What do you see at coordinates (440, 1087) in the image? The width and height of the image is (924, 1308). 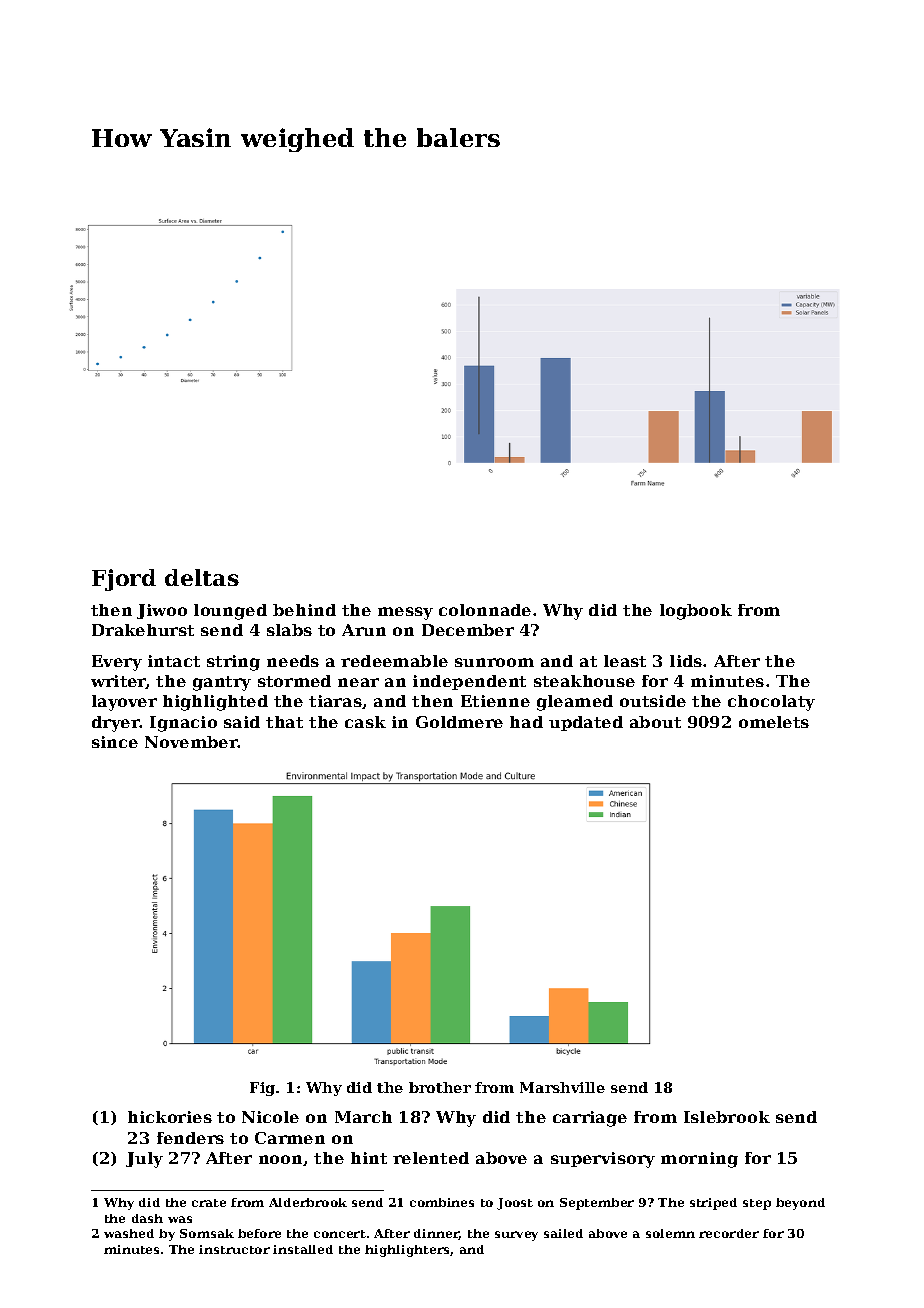 I see `brother` at bounding box center [440, 1087].
